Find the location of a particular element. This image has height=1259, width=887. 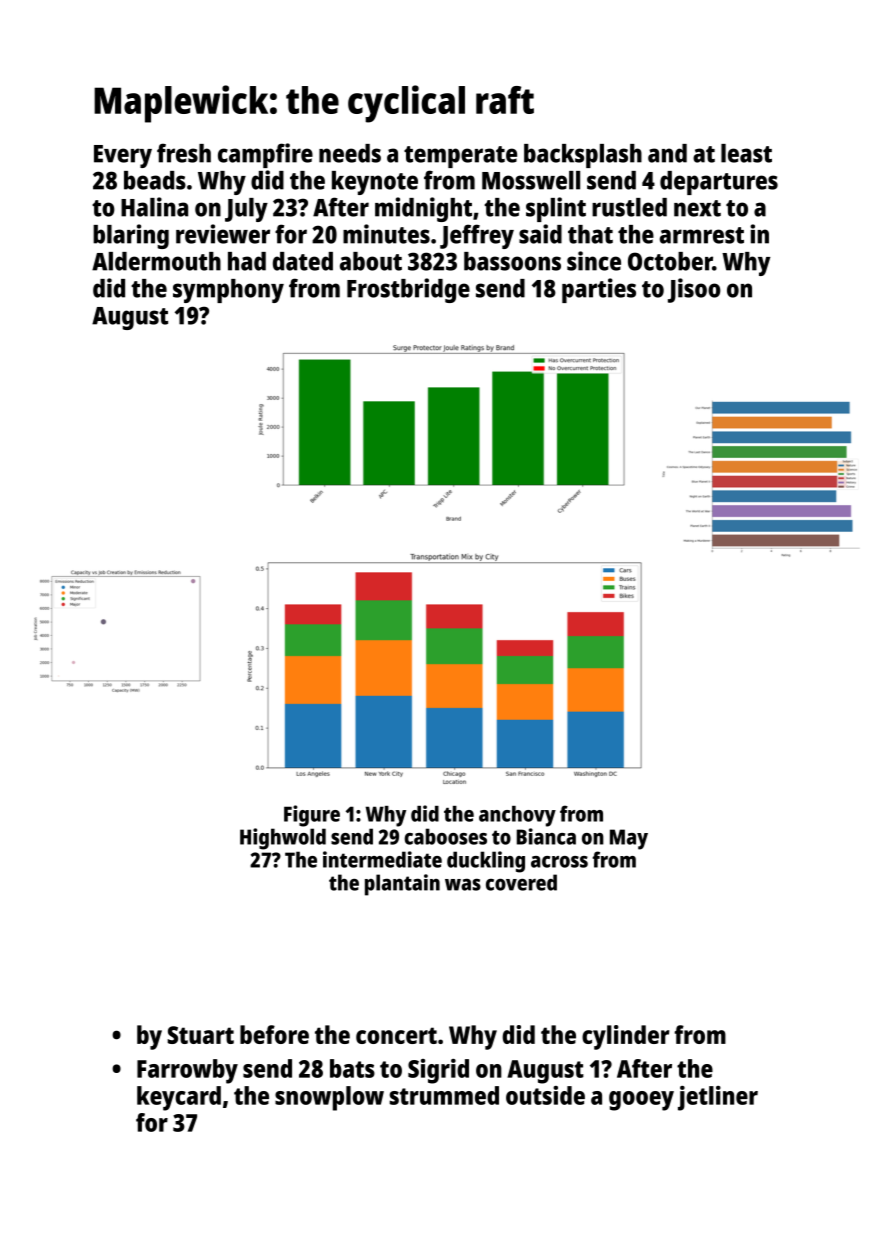

Frostbridge is located at coordinates (408, 290).
